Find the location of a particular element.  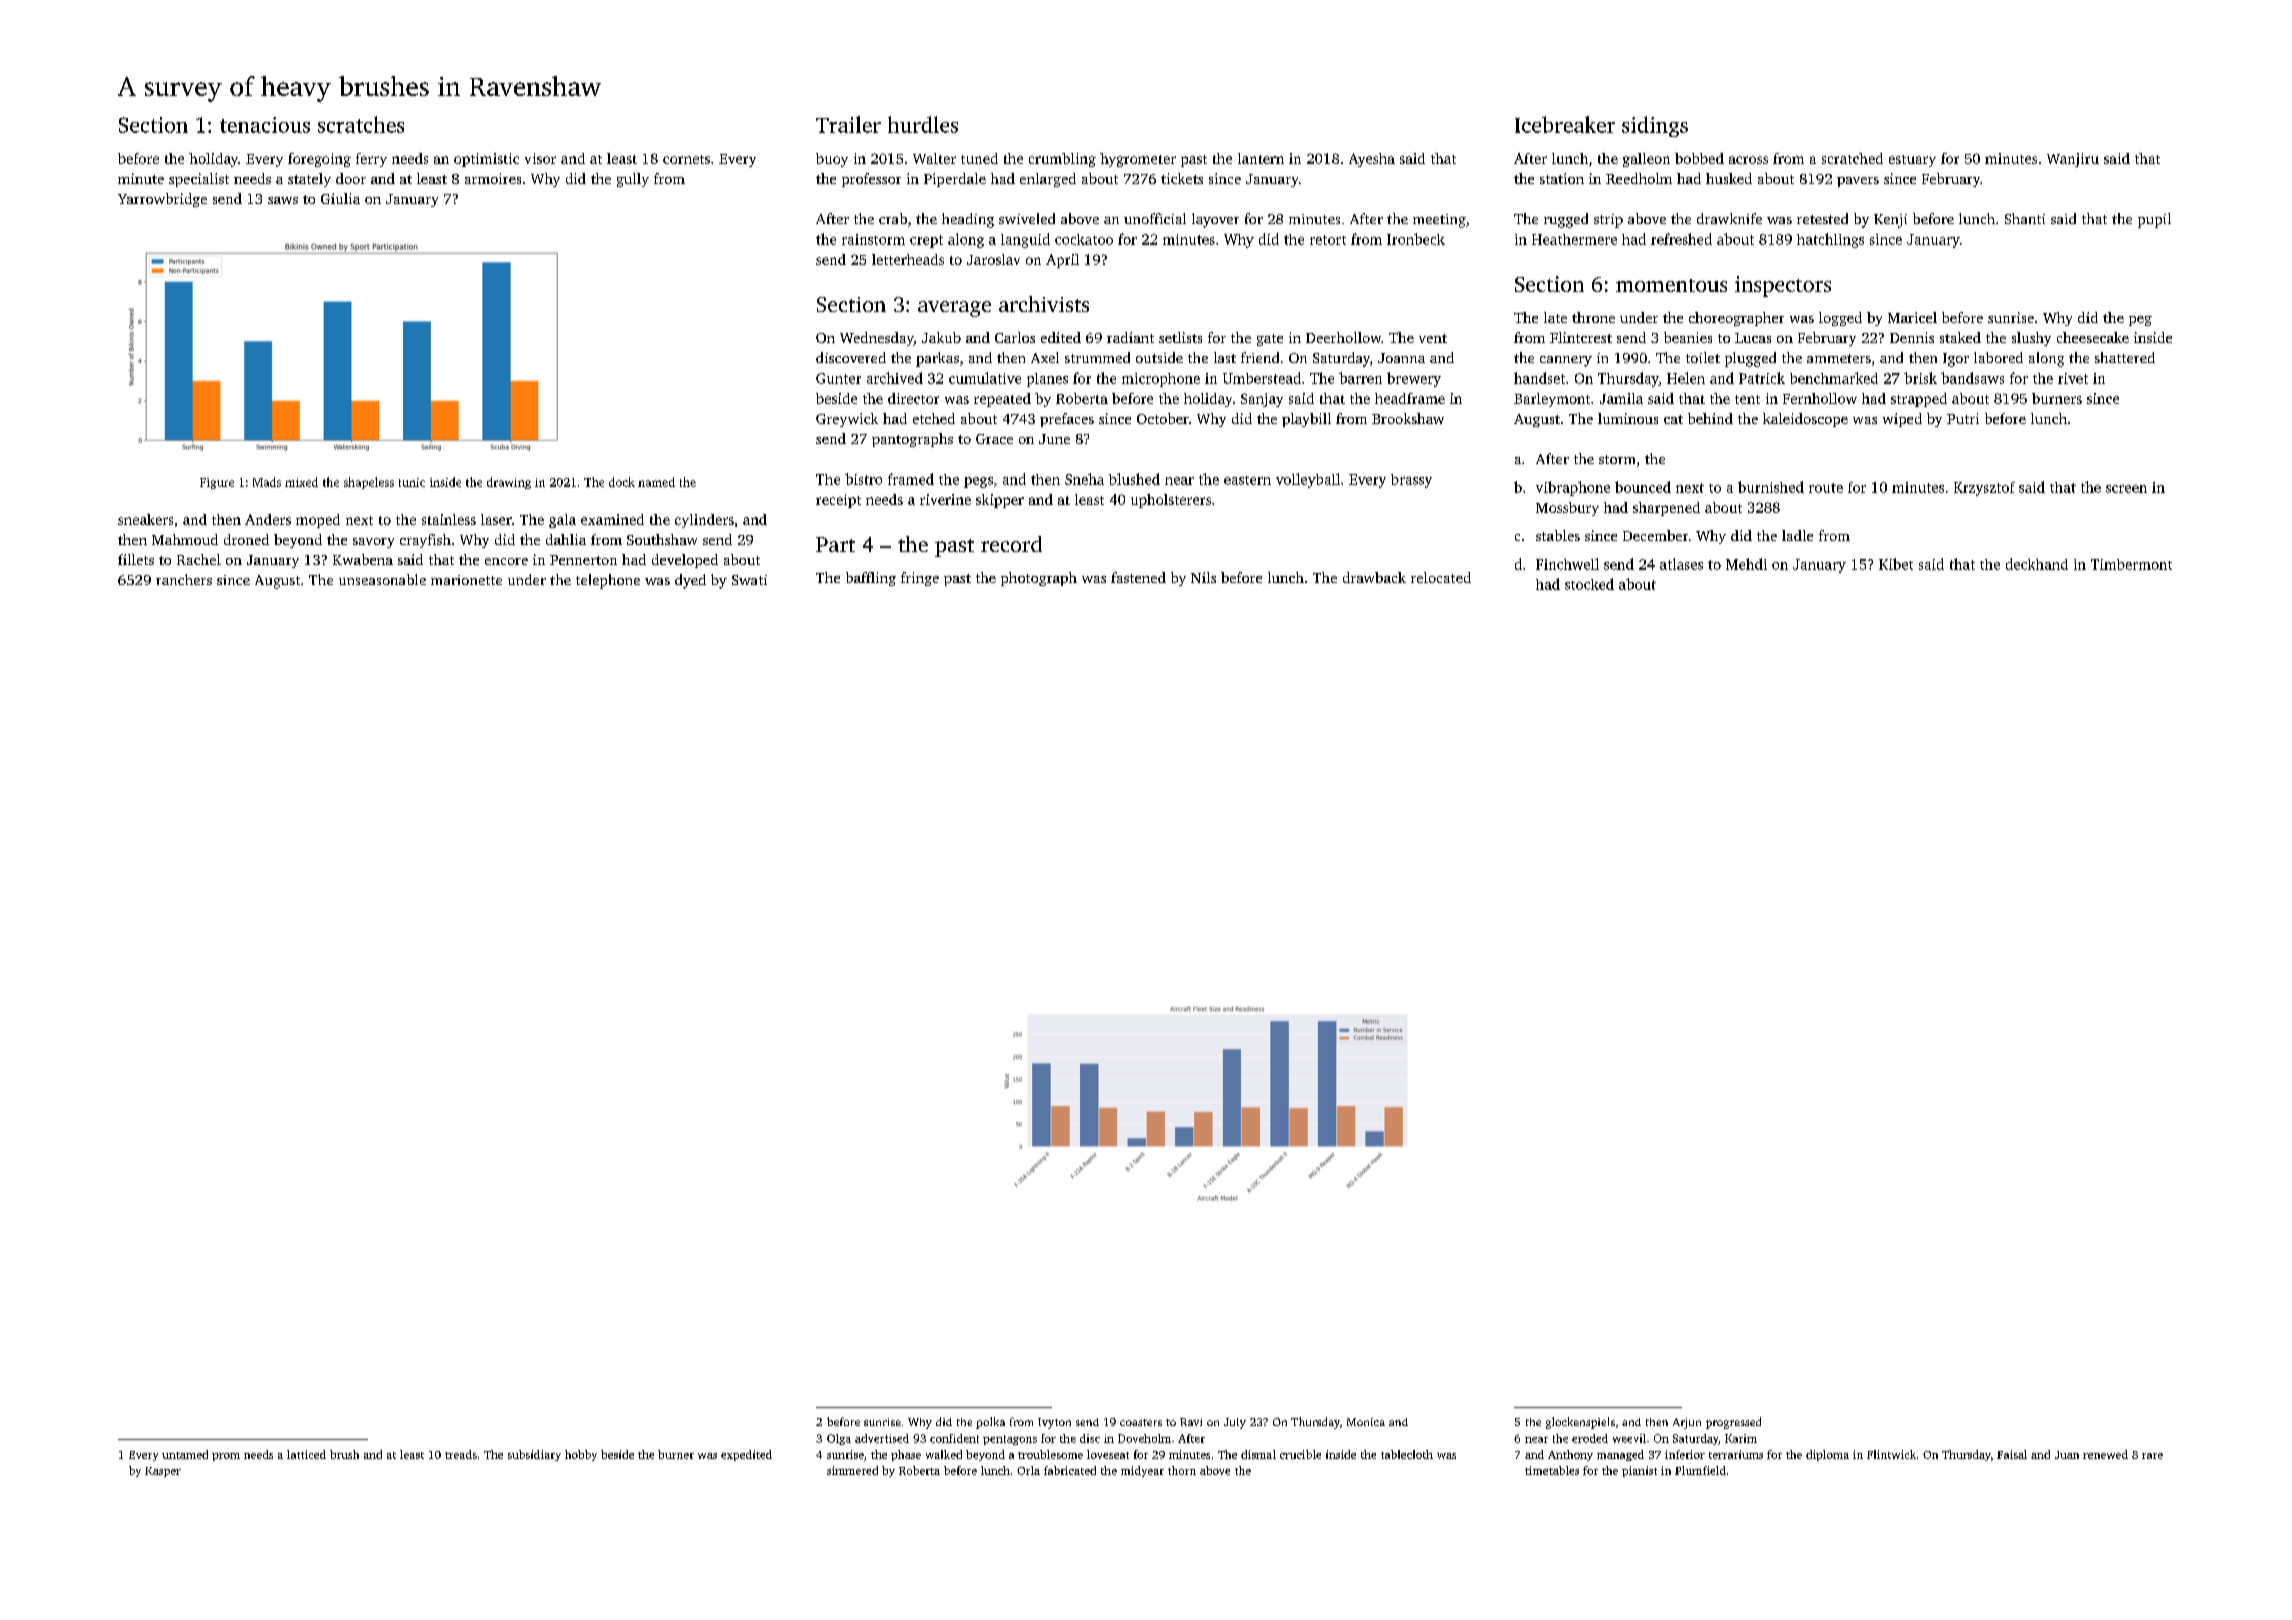

Piperdale is located at coordinates (955, 180).
